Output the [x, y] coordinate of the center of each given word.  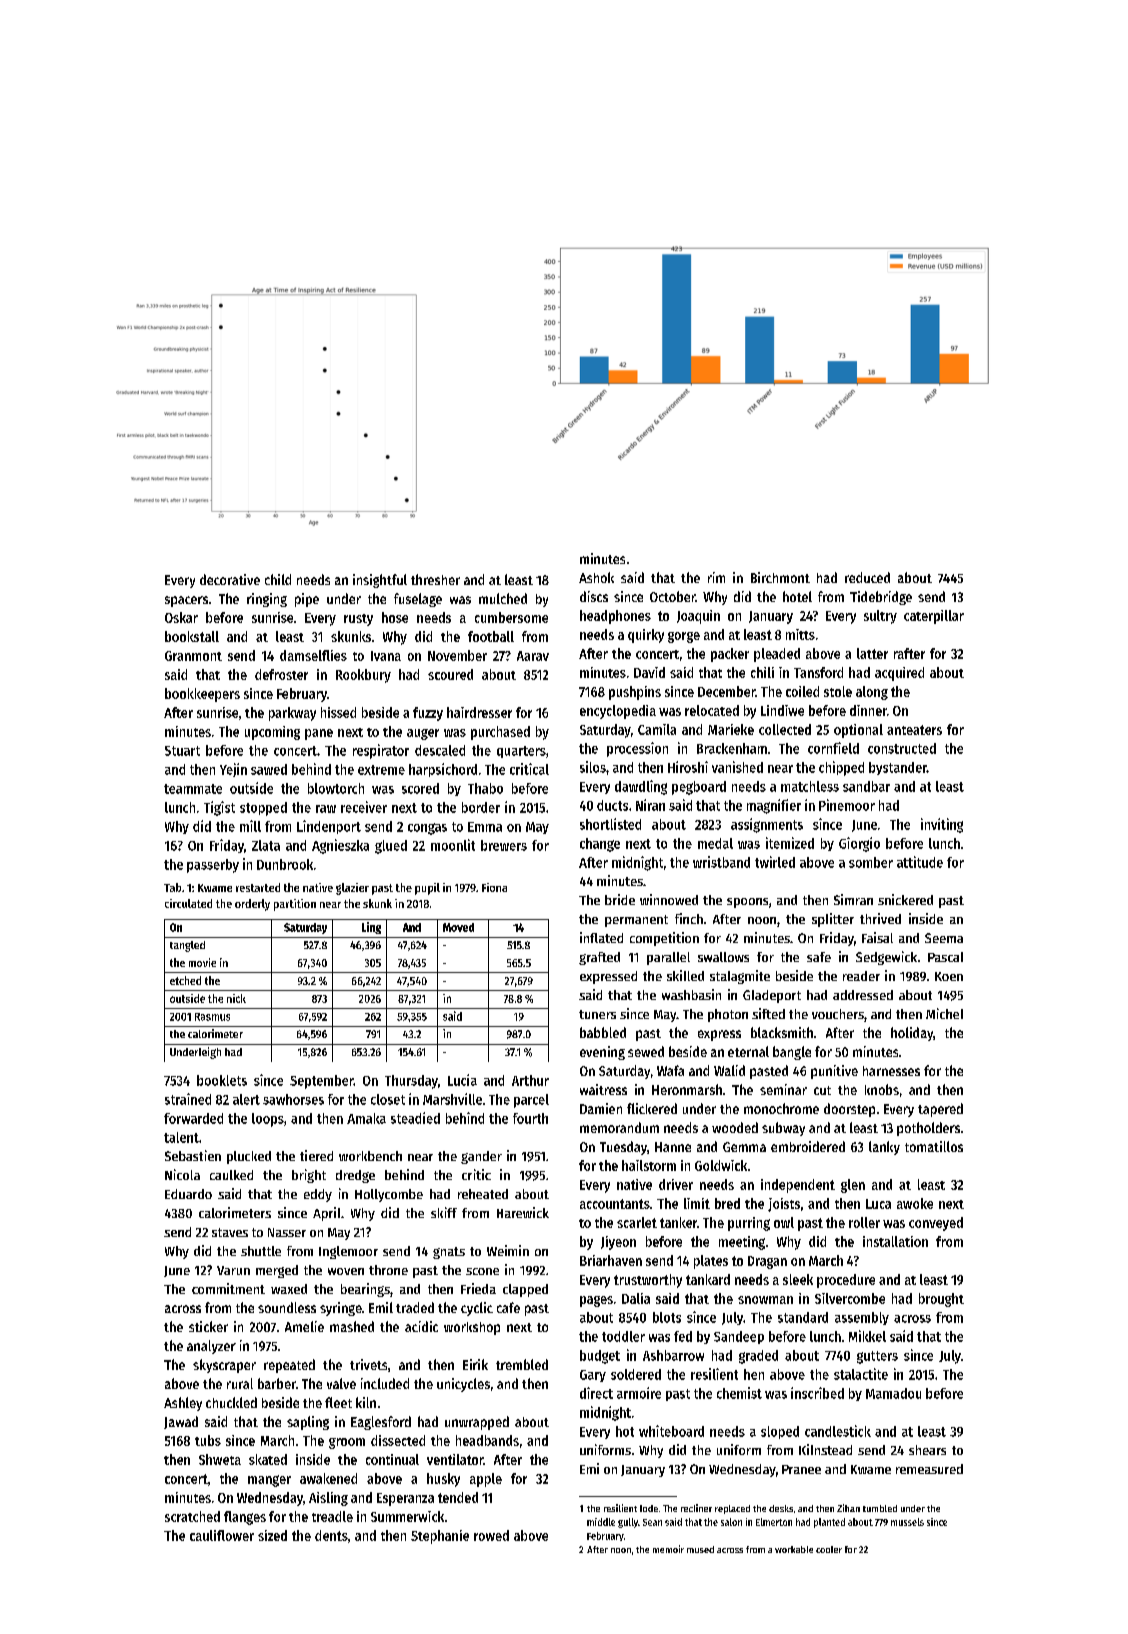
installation [895, 1241]
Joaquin [698, 617]
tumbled [880, 1508]
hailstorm [649, 1165]
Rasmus [212, 1017]
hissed [338, 712]
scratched [192, 1516]
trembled [522, 1364]
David [649, 672]
